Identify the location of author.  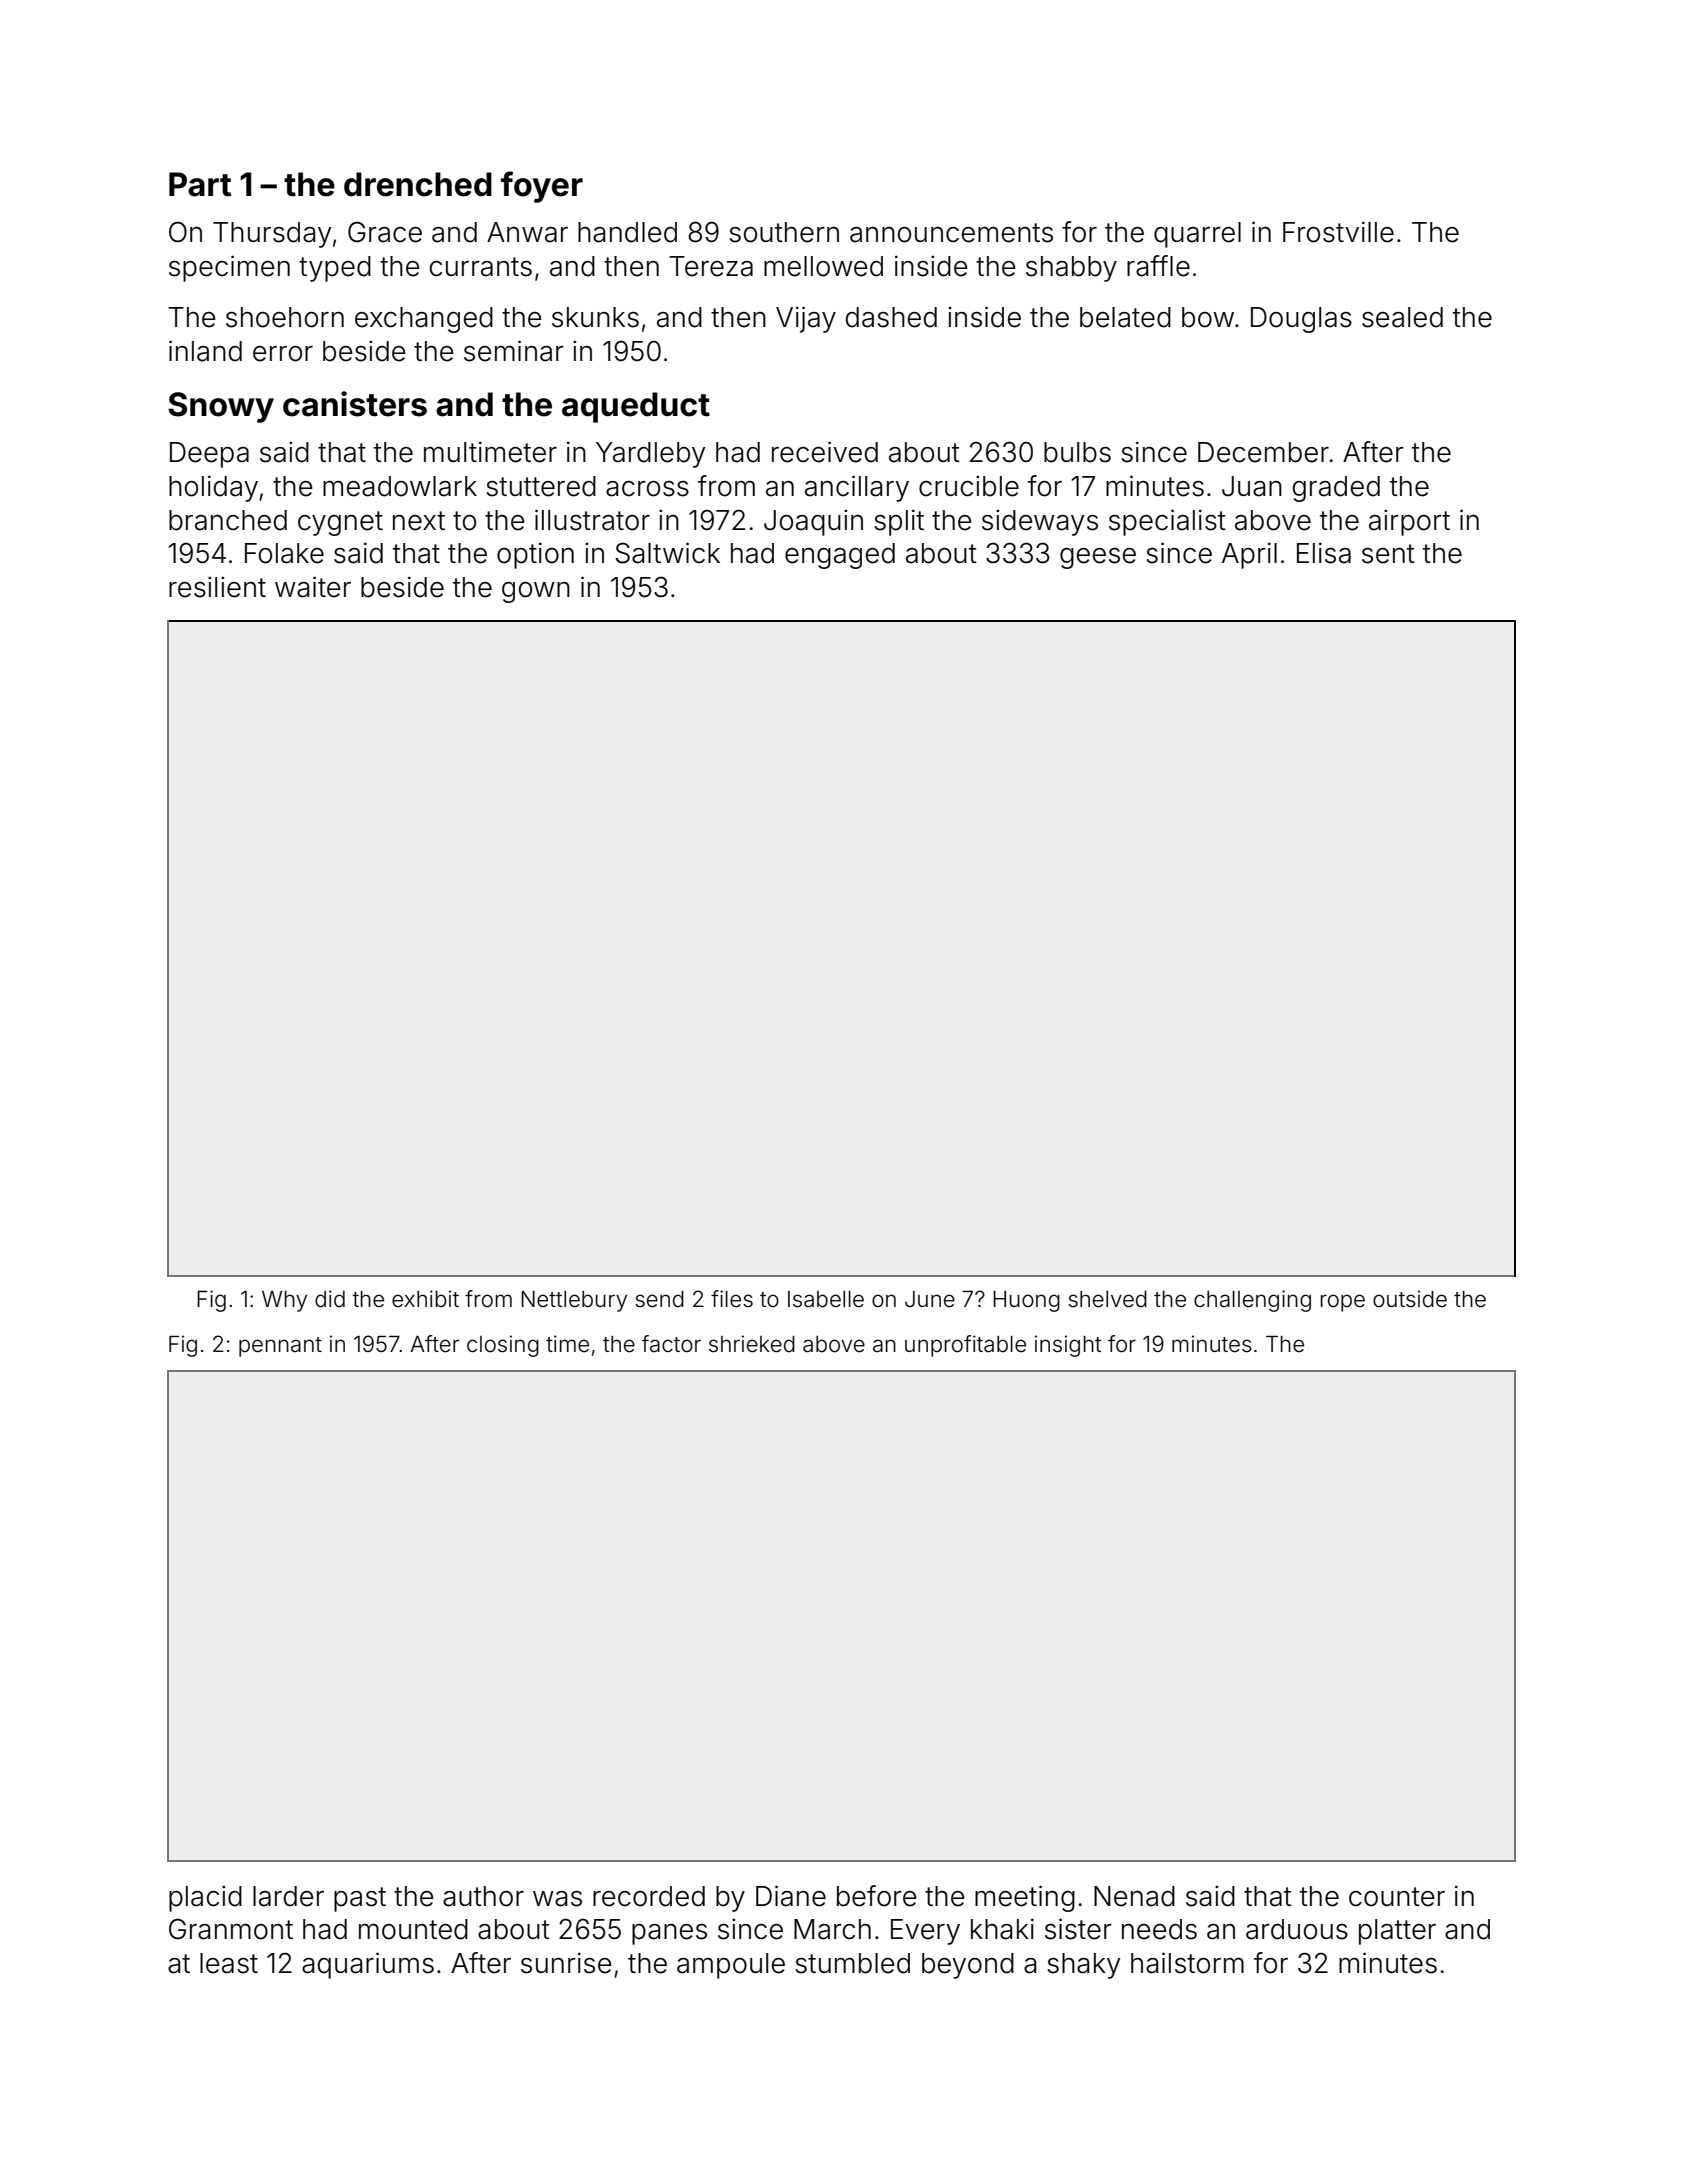
(483, 1896).
